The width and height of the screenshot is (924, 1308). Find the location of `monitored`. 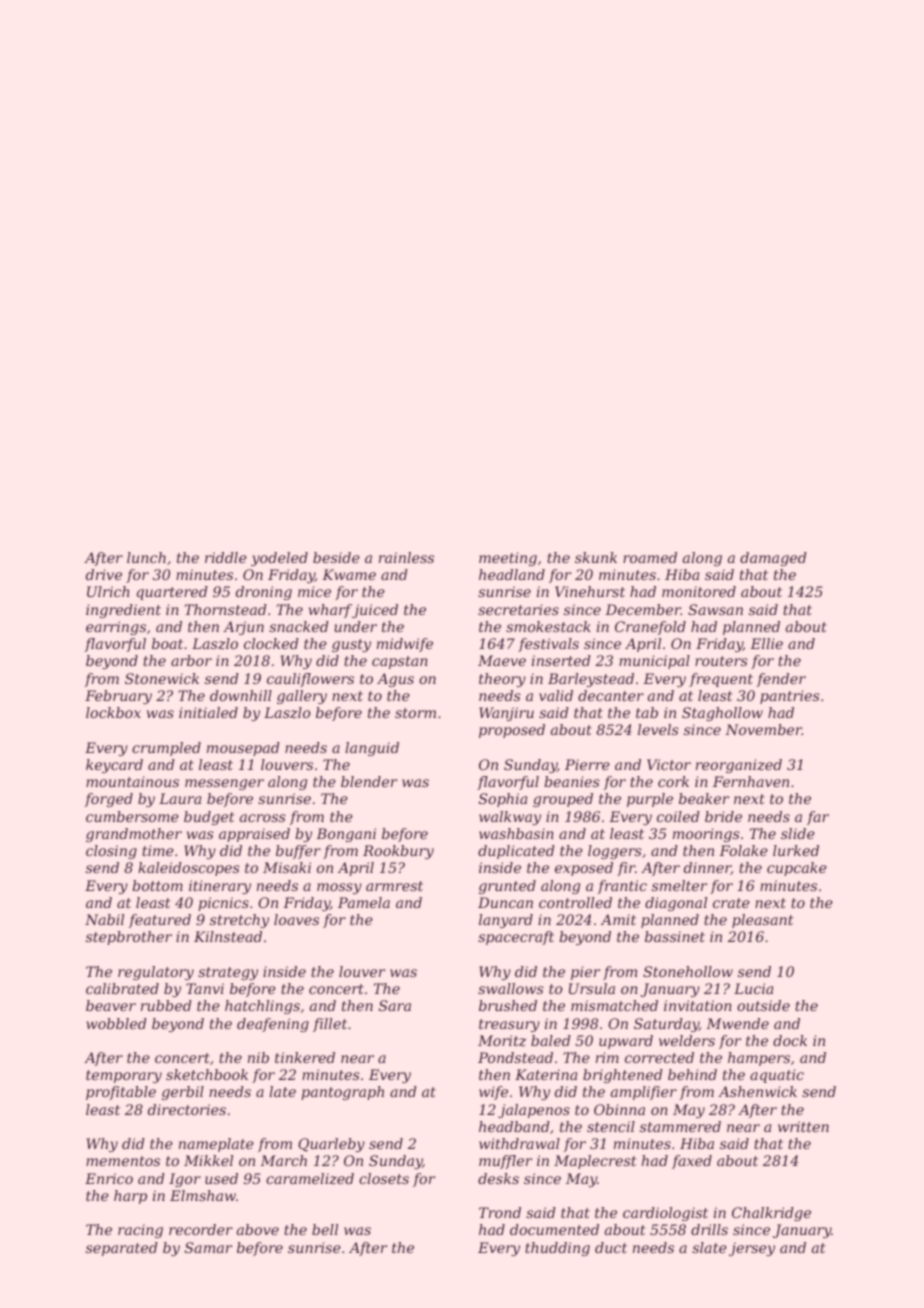

monitored is located at coordinates (699, 591).
